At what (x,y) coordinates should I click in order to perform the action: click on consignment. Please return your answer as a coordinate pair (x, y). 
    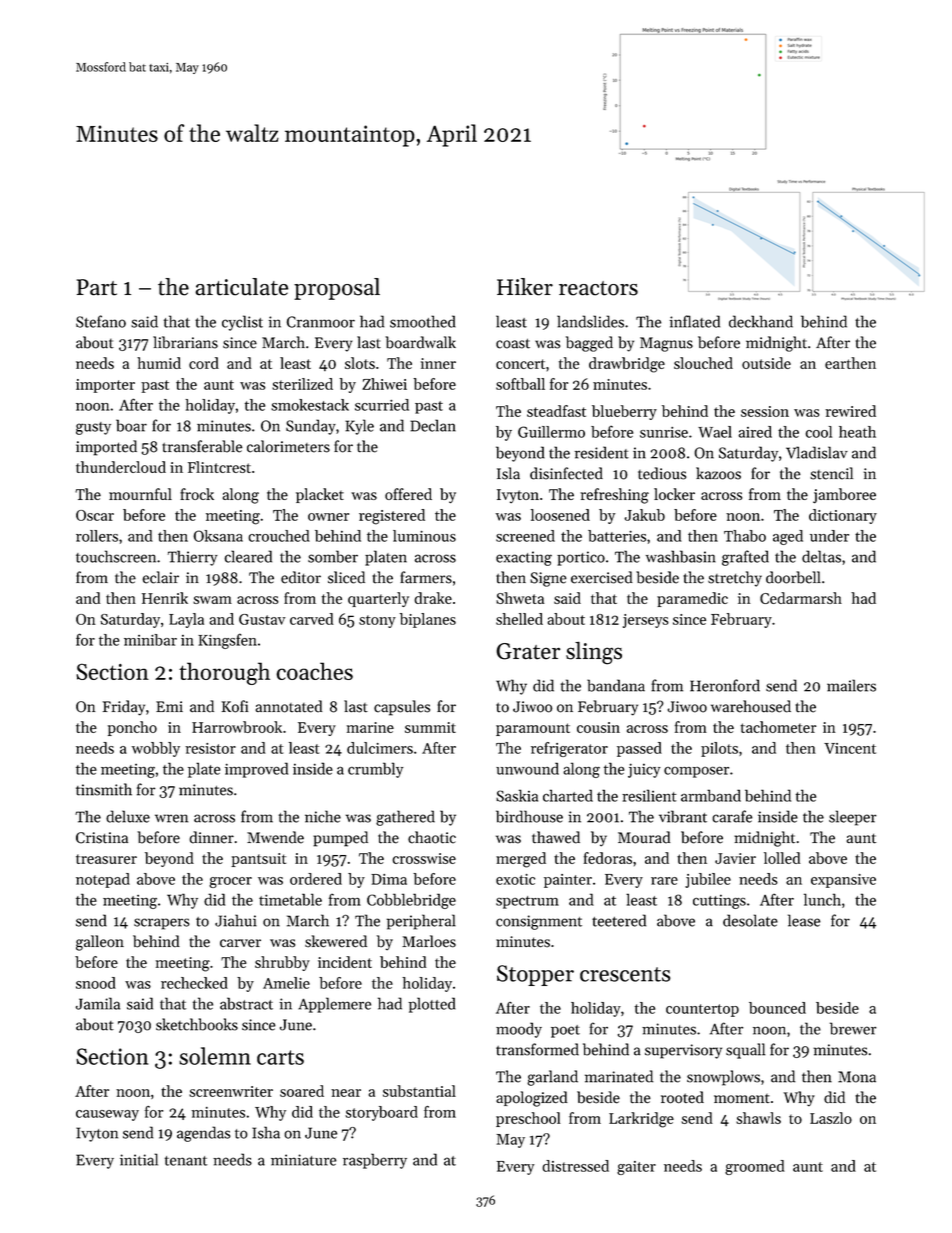
    Looking at the image, I should click on (539, 922).
